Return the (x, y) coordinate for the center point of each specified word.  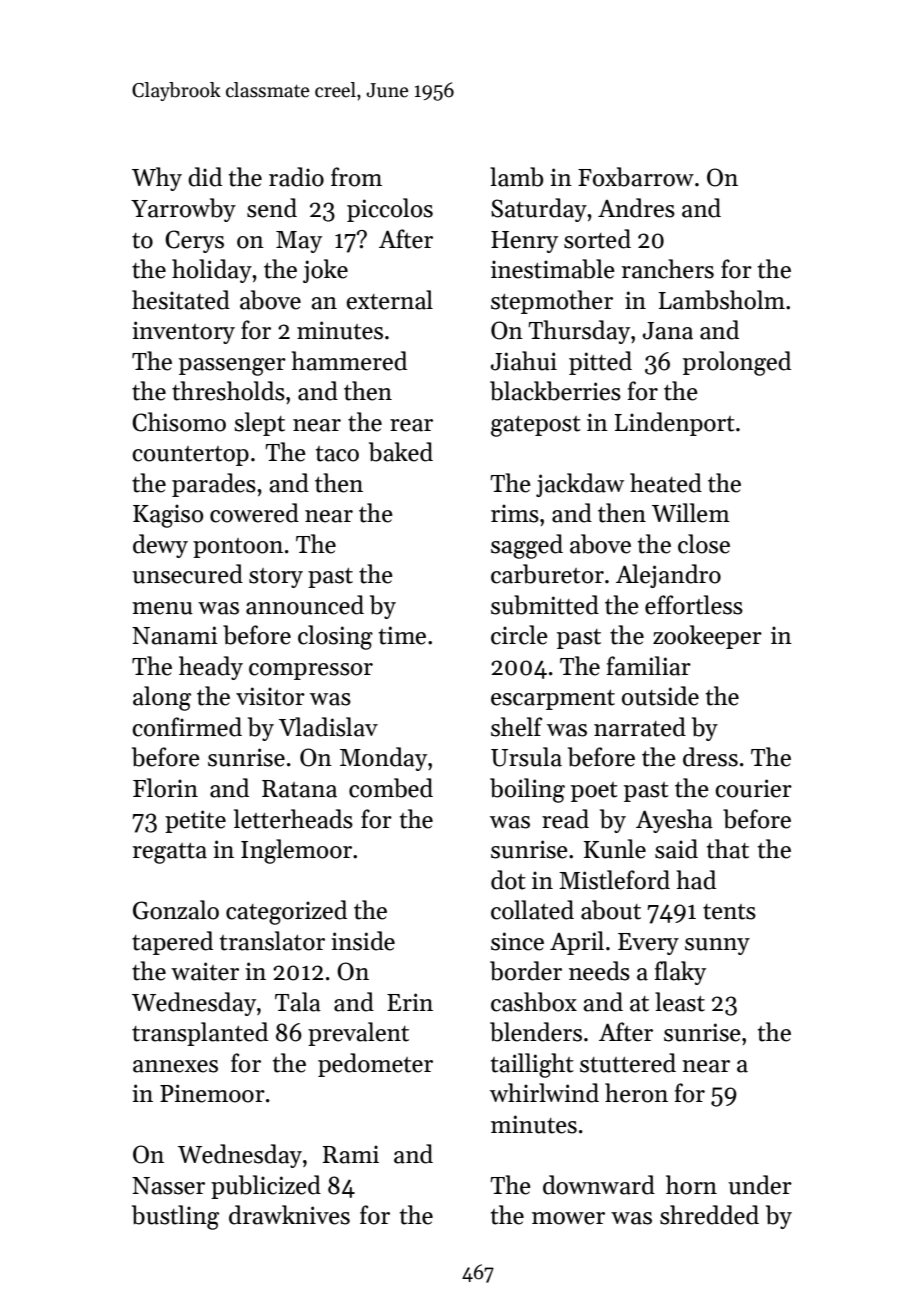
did (205, 177)
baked (401, 452)
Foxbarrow (636, 177)
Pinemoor (212, 1093)
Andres (636, 208)
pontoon (238, 548)
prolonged (737, 363)
